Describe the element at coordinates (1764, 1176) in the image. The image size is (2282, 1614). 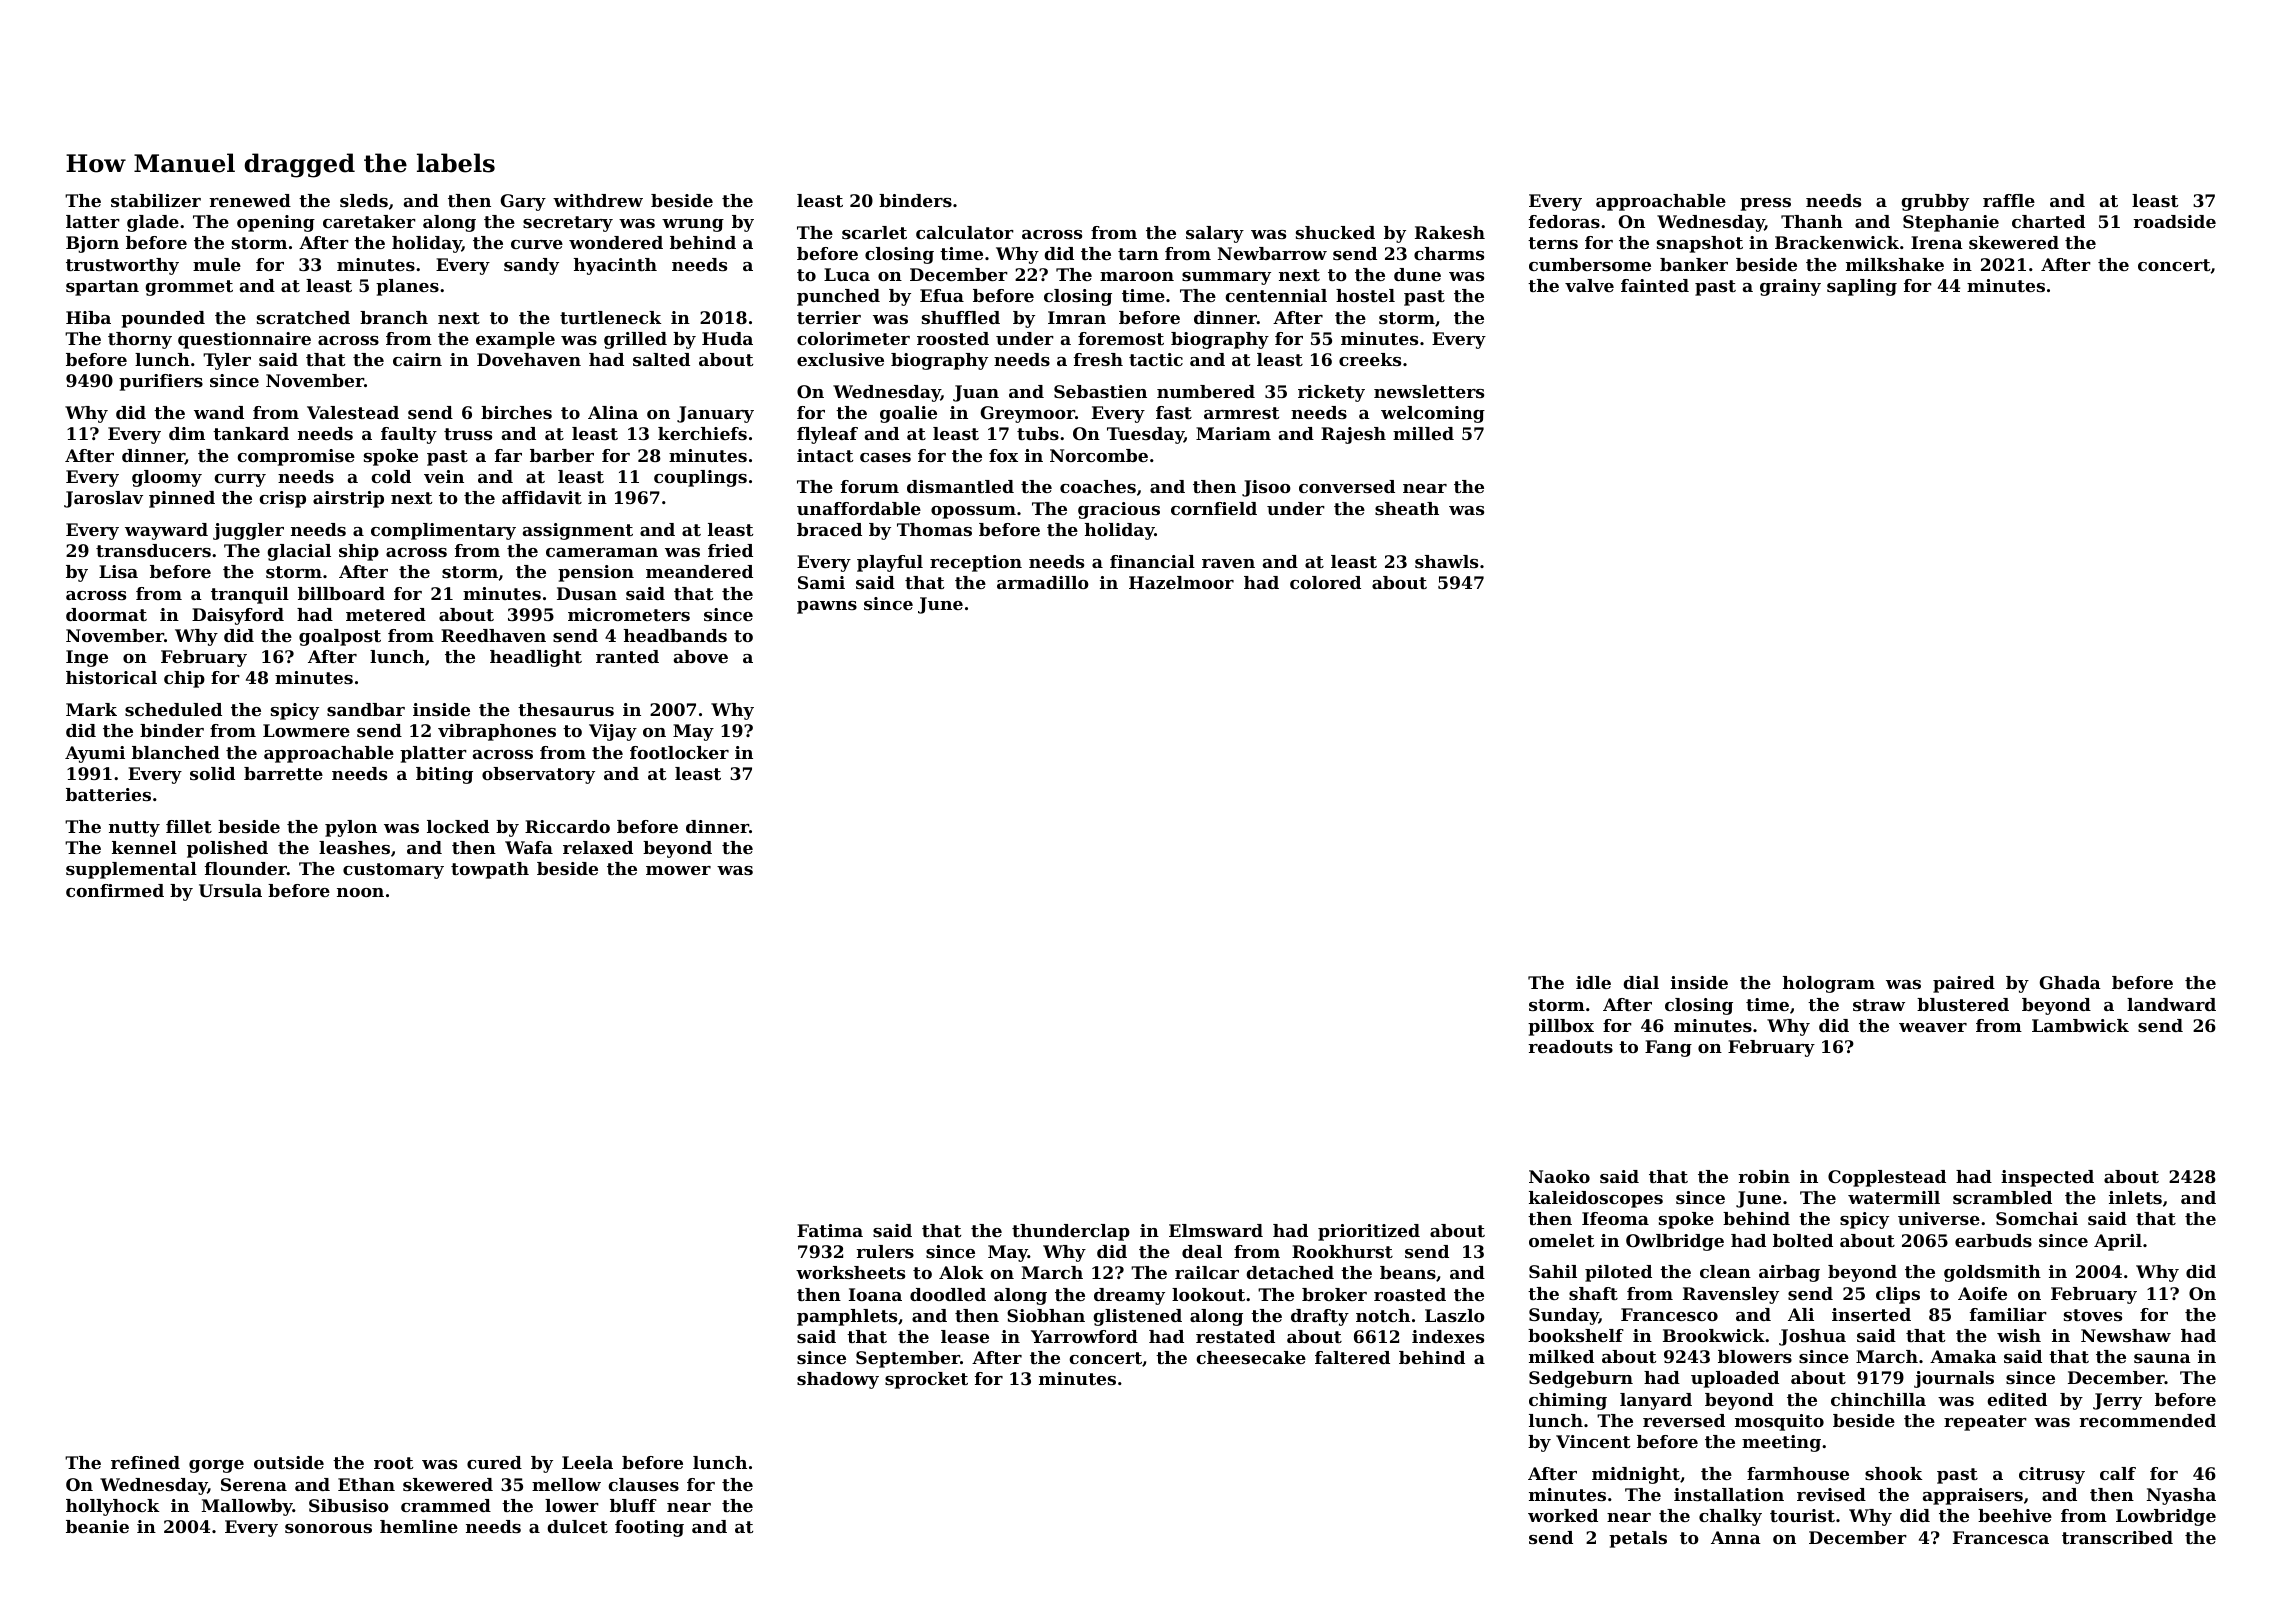
I see `robin` at that location.
